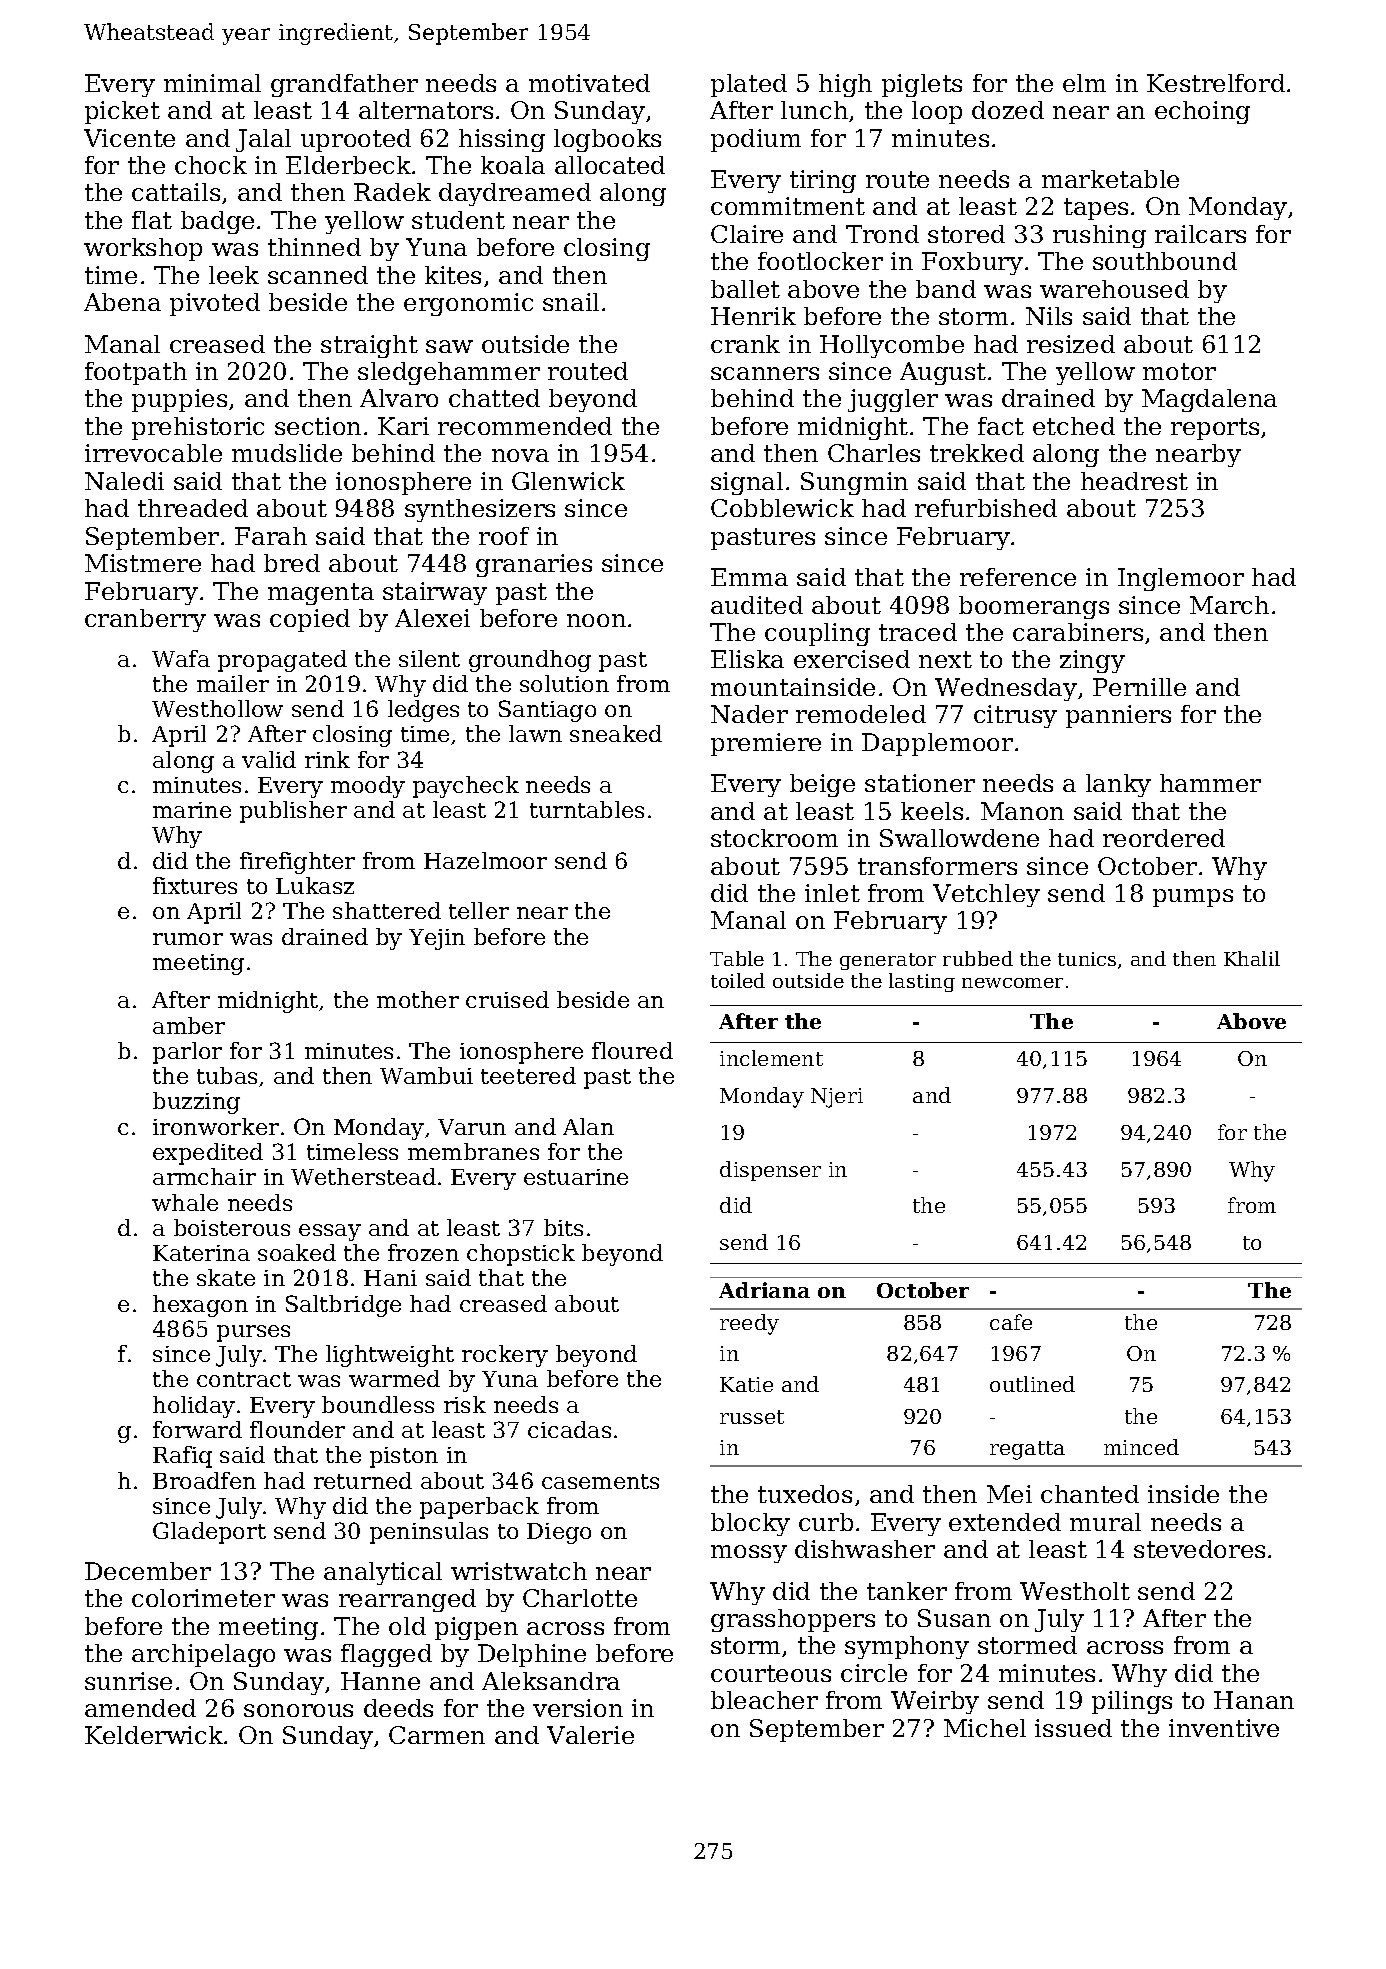 The width and height of the screenshot is (1386, 1969). Describe the element at coordinates (148, 1571) in the screenshot. I see `December` at that location.
